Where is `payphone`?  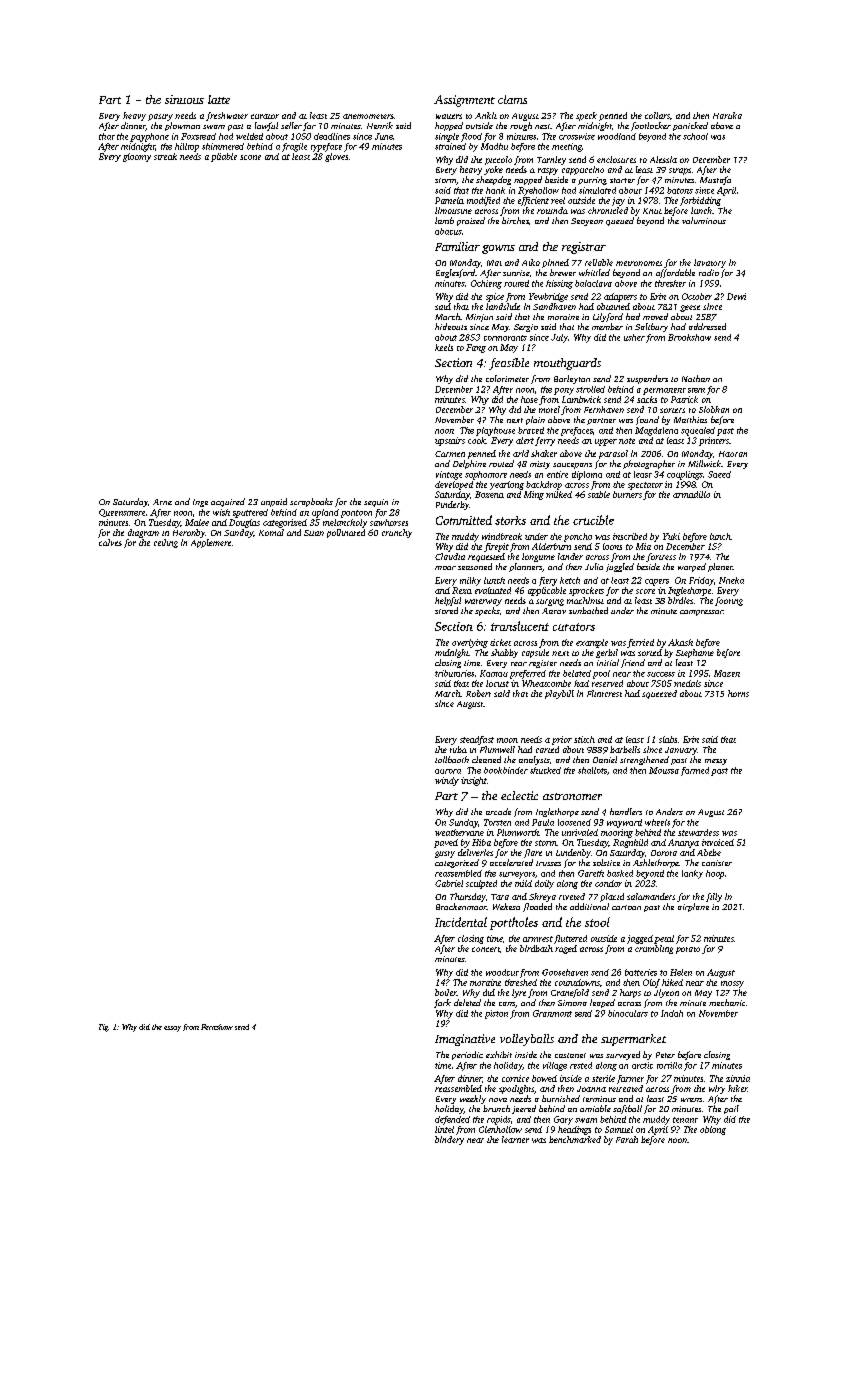 payphone is located at coordinates (149, 137).
